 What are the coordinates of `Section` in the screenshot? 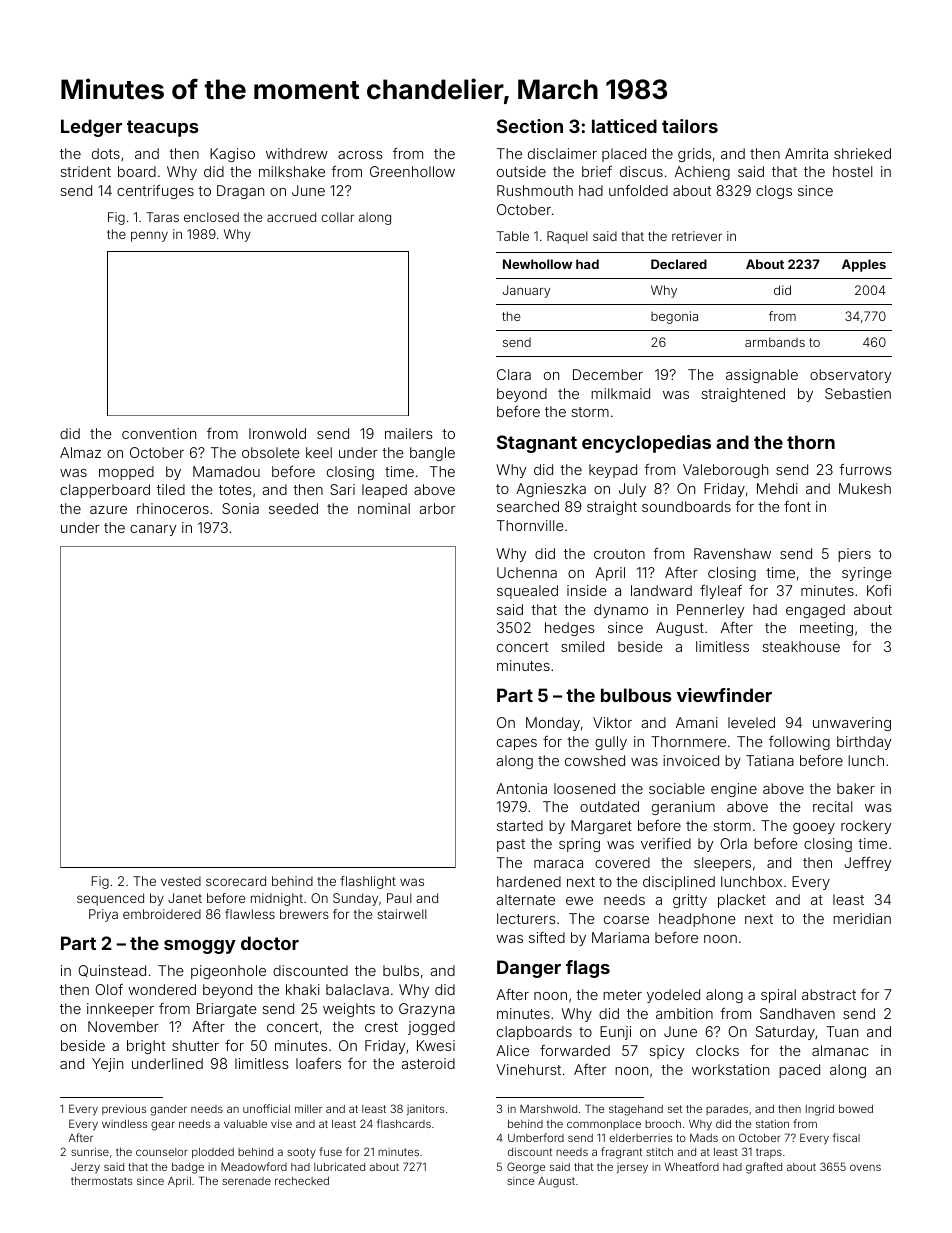 It's located at (530, 126).
